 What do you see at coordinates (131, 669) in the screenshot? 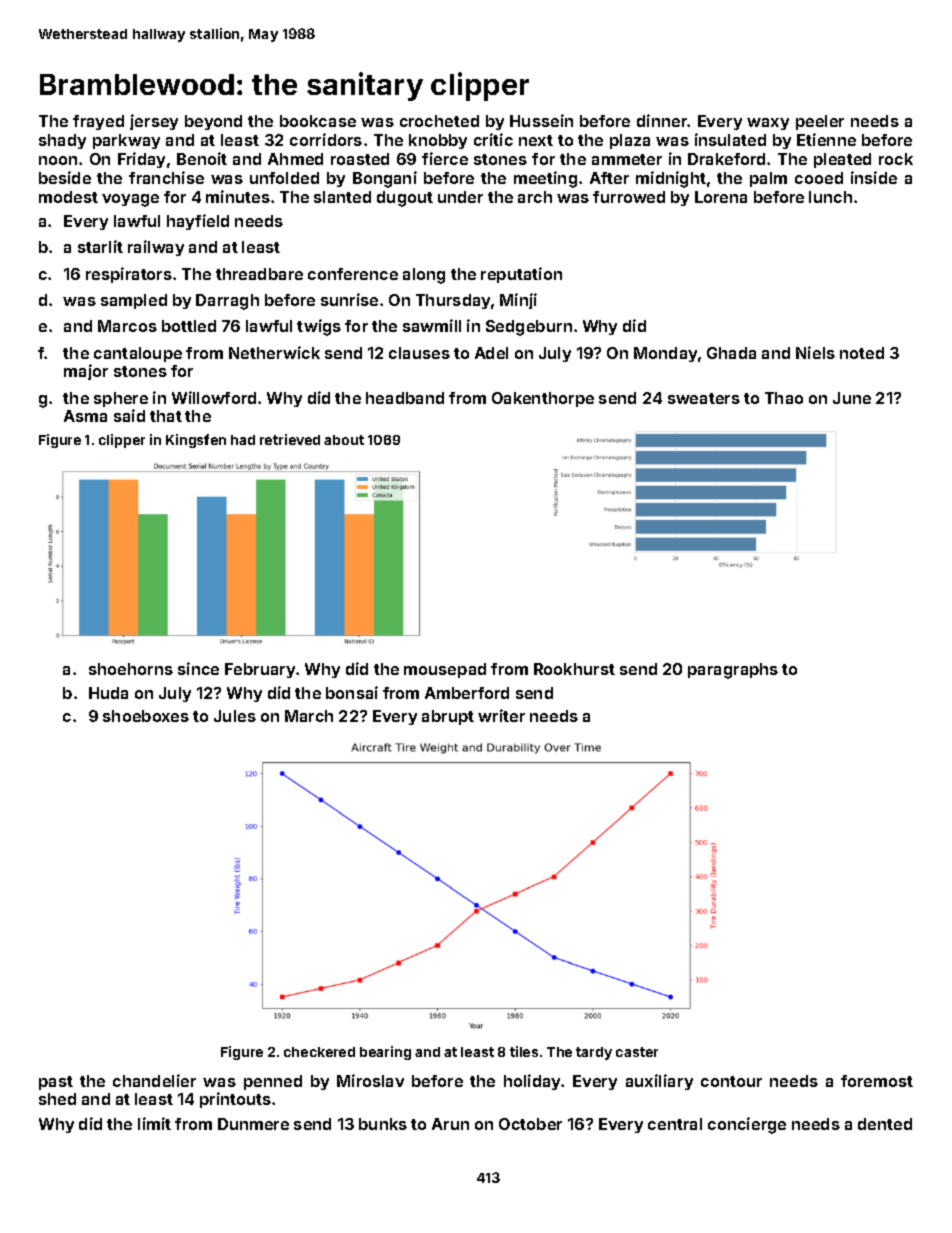
I see `shoehorns` at bounding box center [131, 669].
